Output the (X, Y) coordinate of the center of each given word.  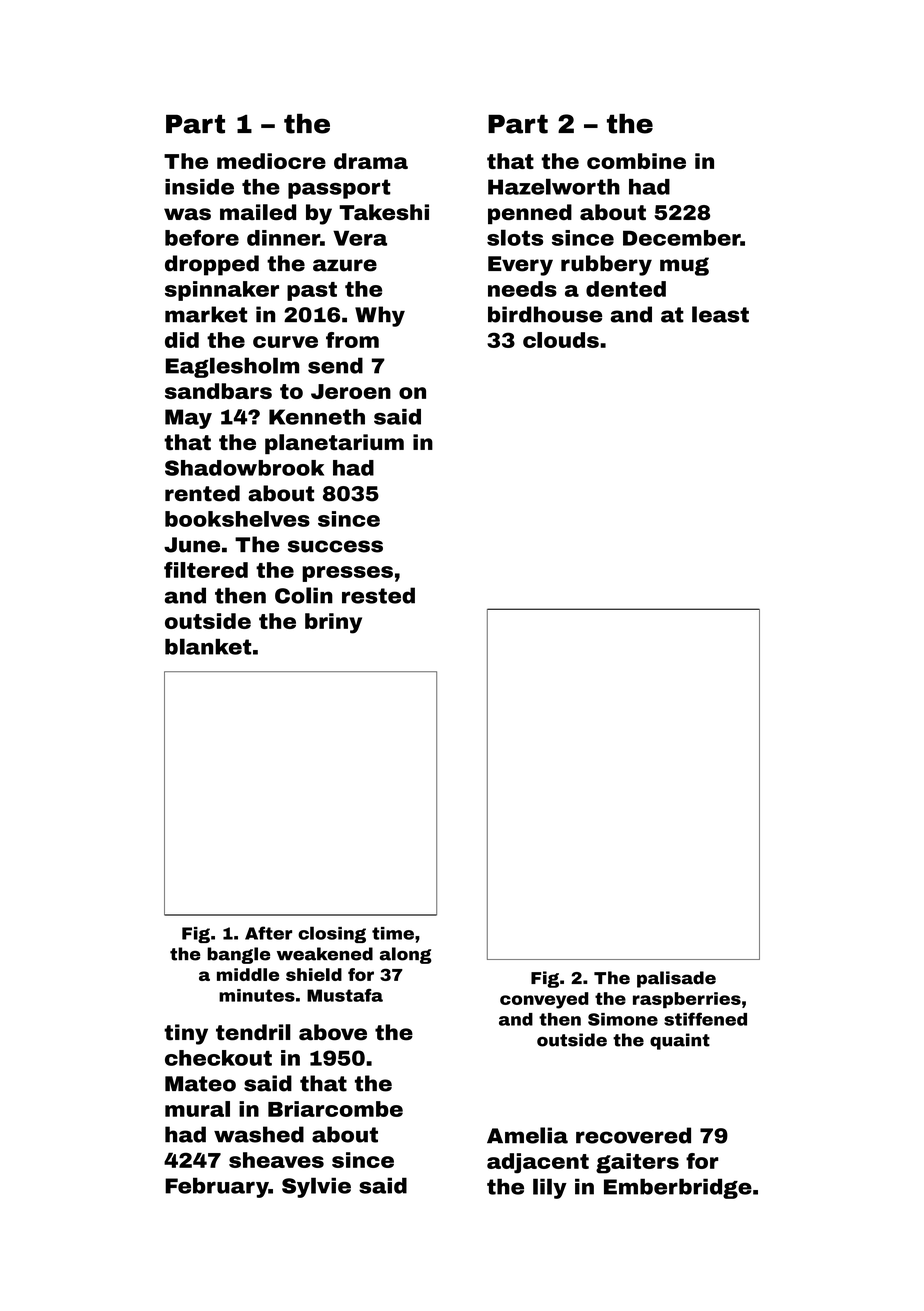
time (393, 933)
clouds (561, 340)
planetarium (334, 444)
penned (530, 214)
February (217, 1187)
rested (378, 595)
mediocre (271, 161)
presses (347, 574)
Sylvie (316, 1187)
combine (636, 161)
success (335, 546)
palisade (676, 979)
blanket (208, 646)
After (268, 933)
